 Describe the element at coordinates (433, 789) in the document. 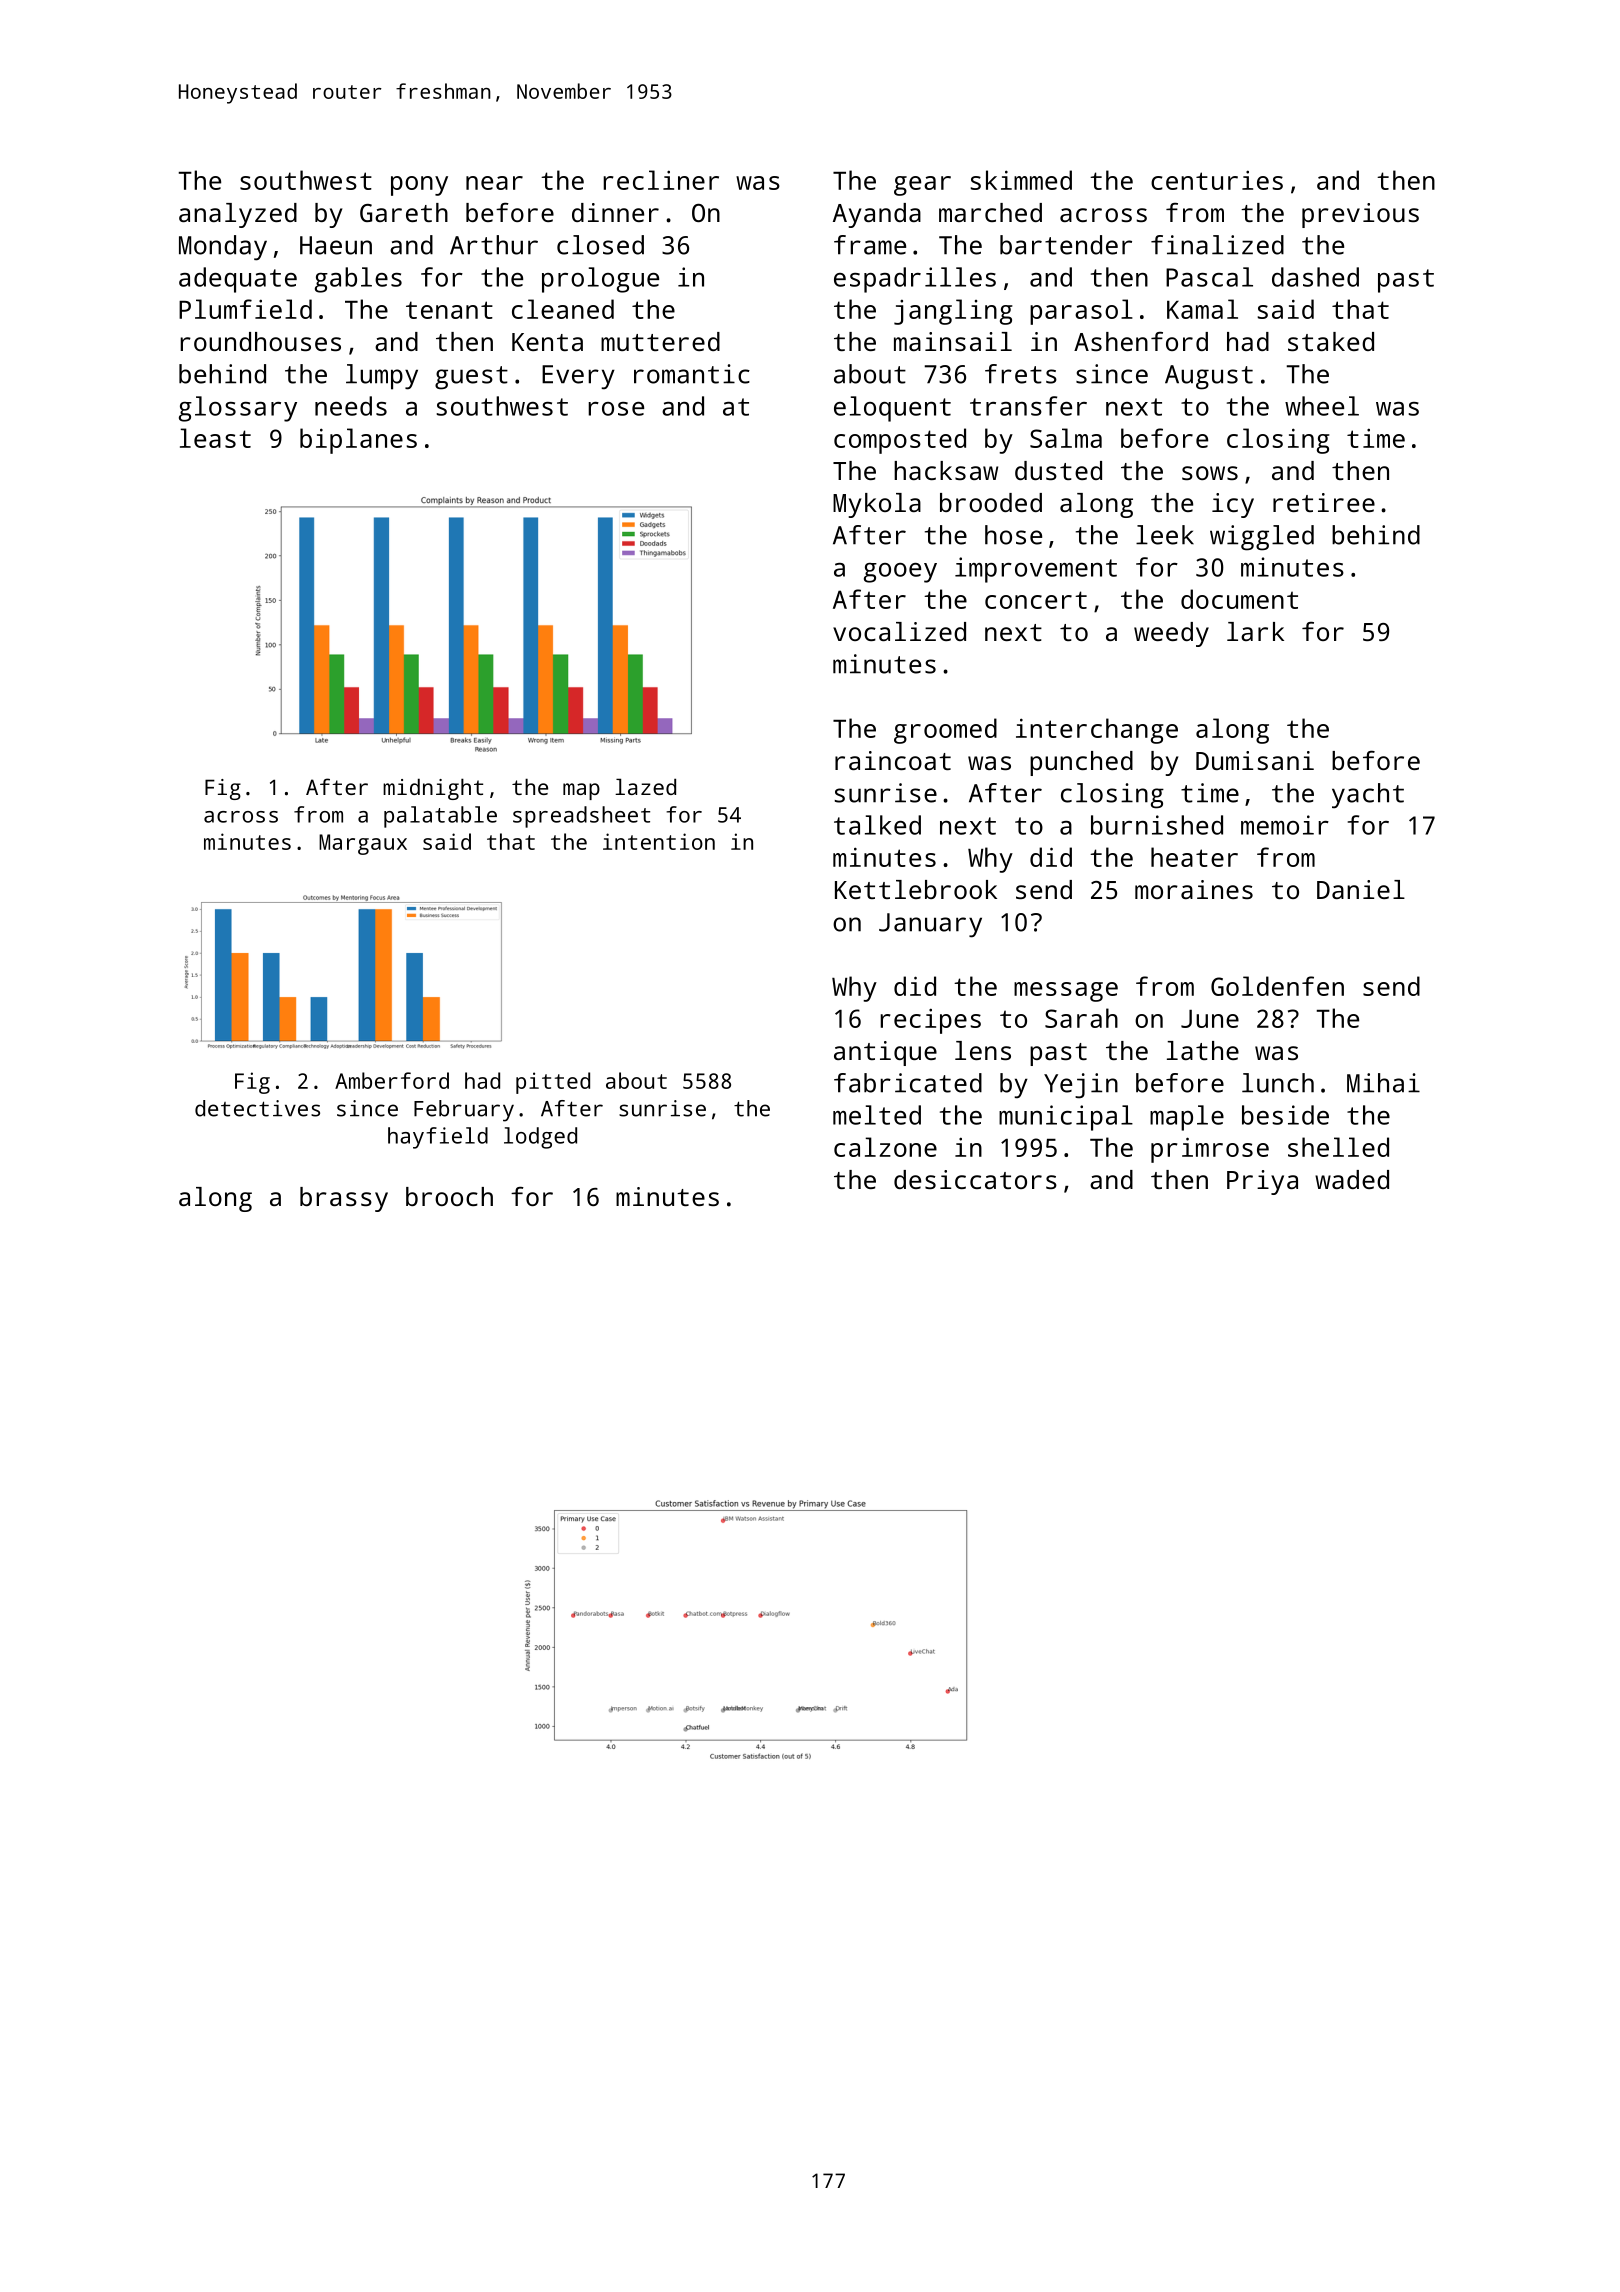

I see `midnight` at that location.
